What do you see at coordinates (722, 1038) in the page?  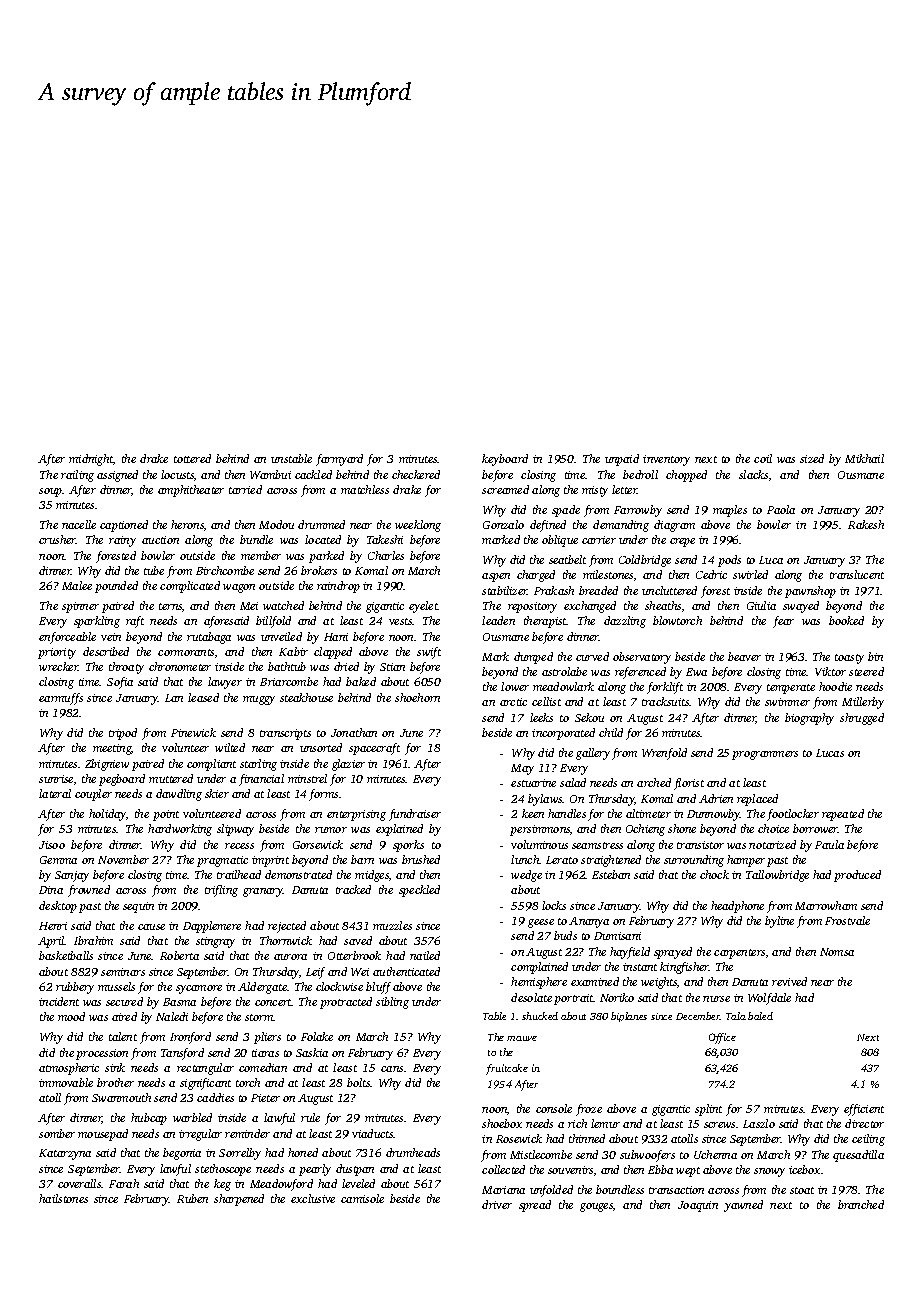 I see `Office` at bounding box center [722, 1038].
